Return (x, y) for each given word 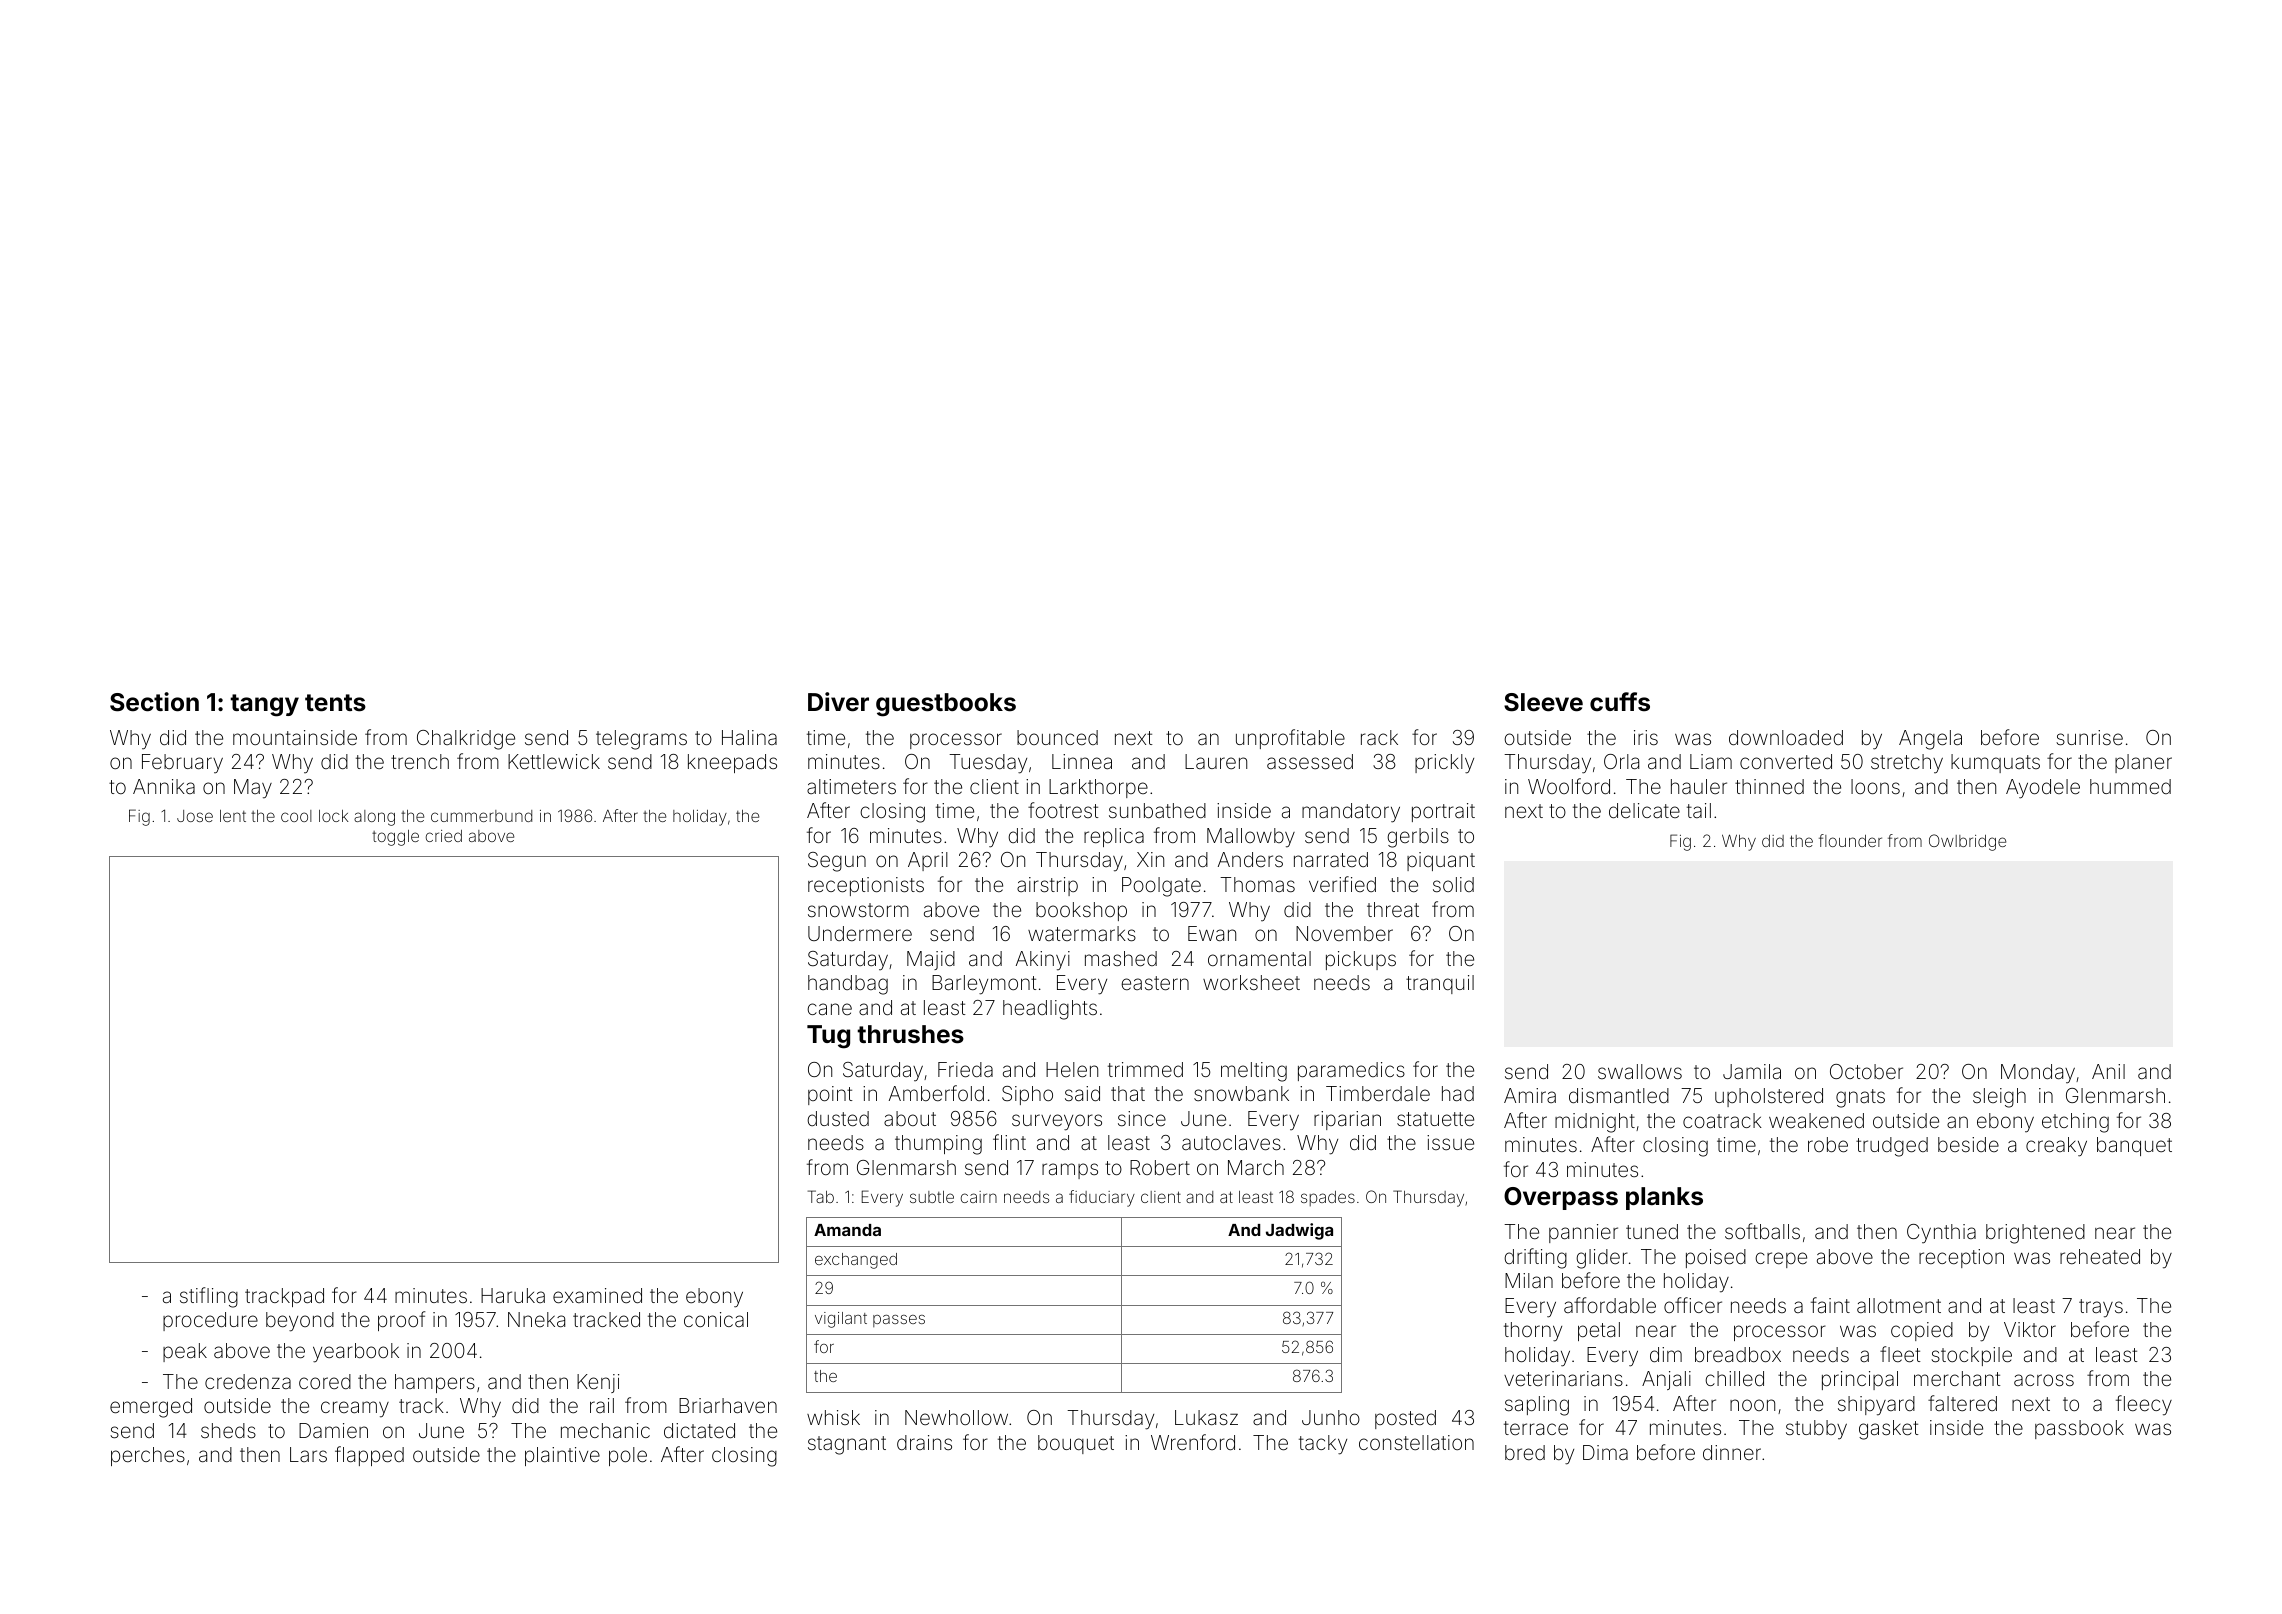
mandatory (1351, 813)
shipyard (1876, 1406)
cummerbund (481, 816)
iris (1646, 737)
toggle (395, 838)
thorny (1533, 1332)
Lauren (1216, 761)
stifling (209, 1297)
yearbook (356, 1353)
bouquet (1076, 1444)
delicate (1644, 810)
